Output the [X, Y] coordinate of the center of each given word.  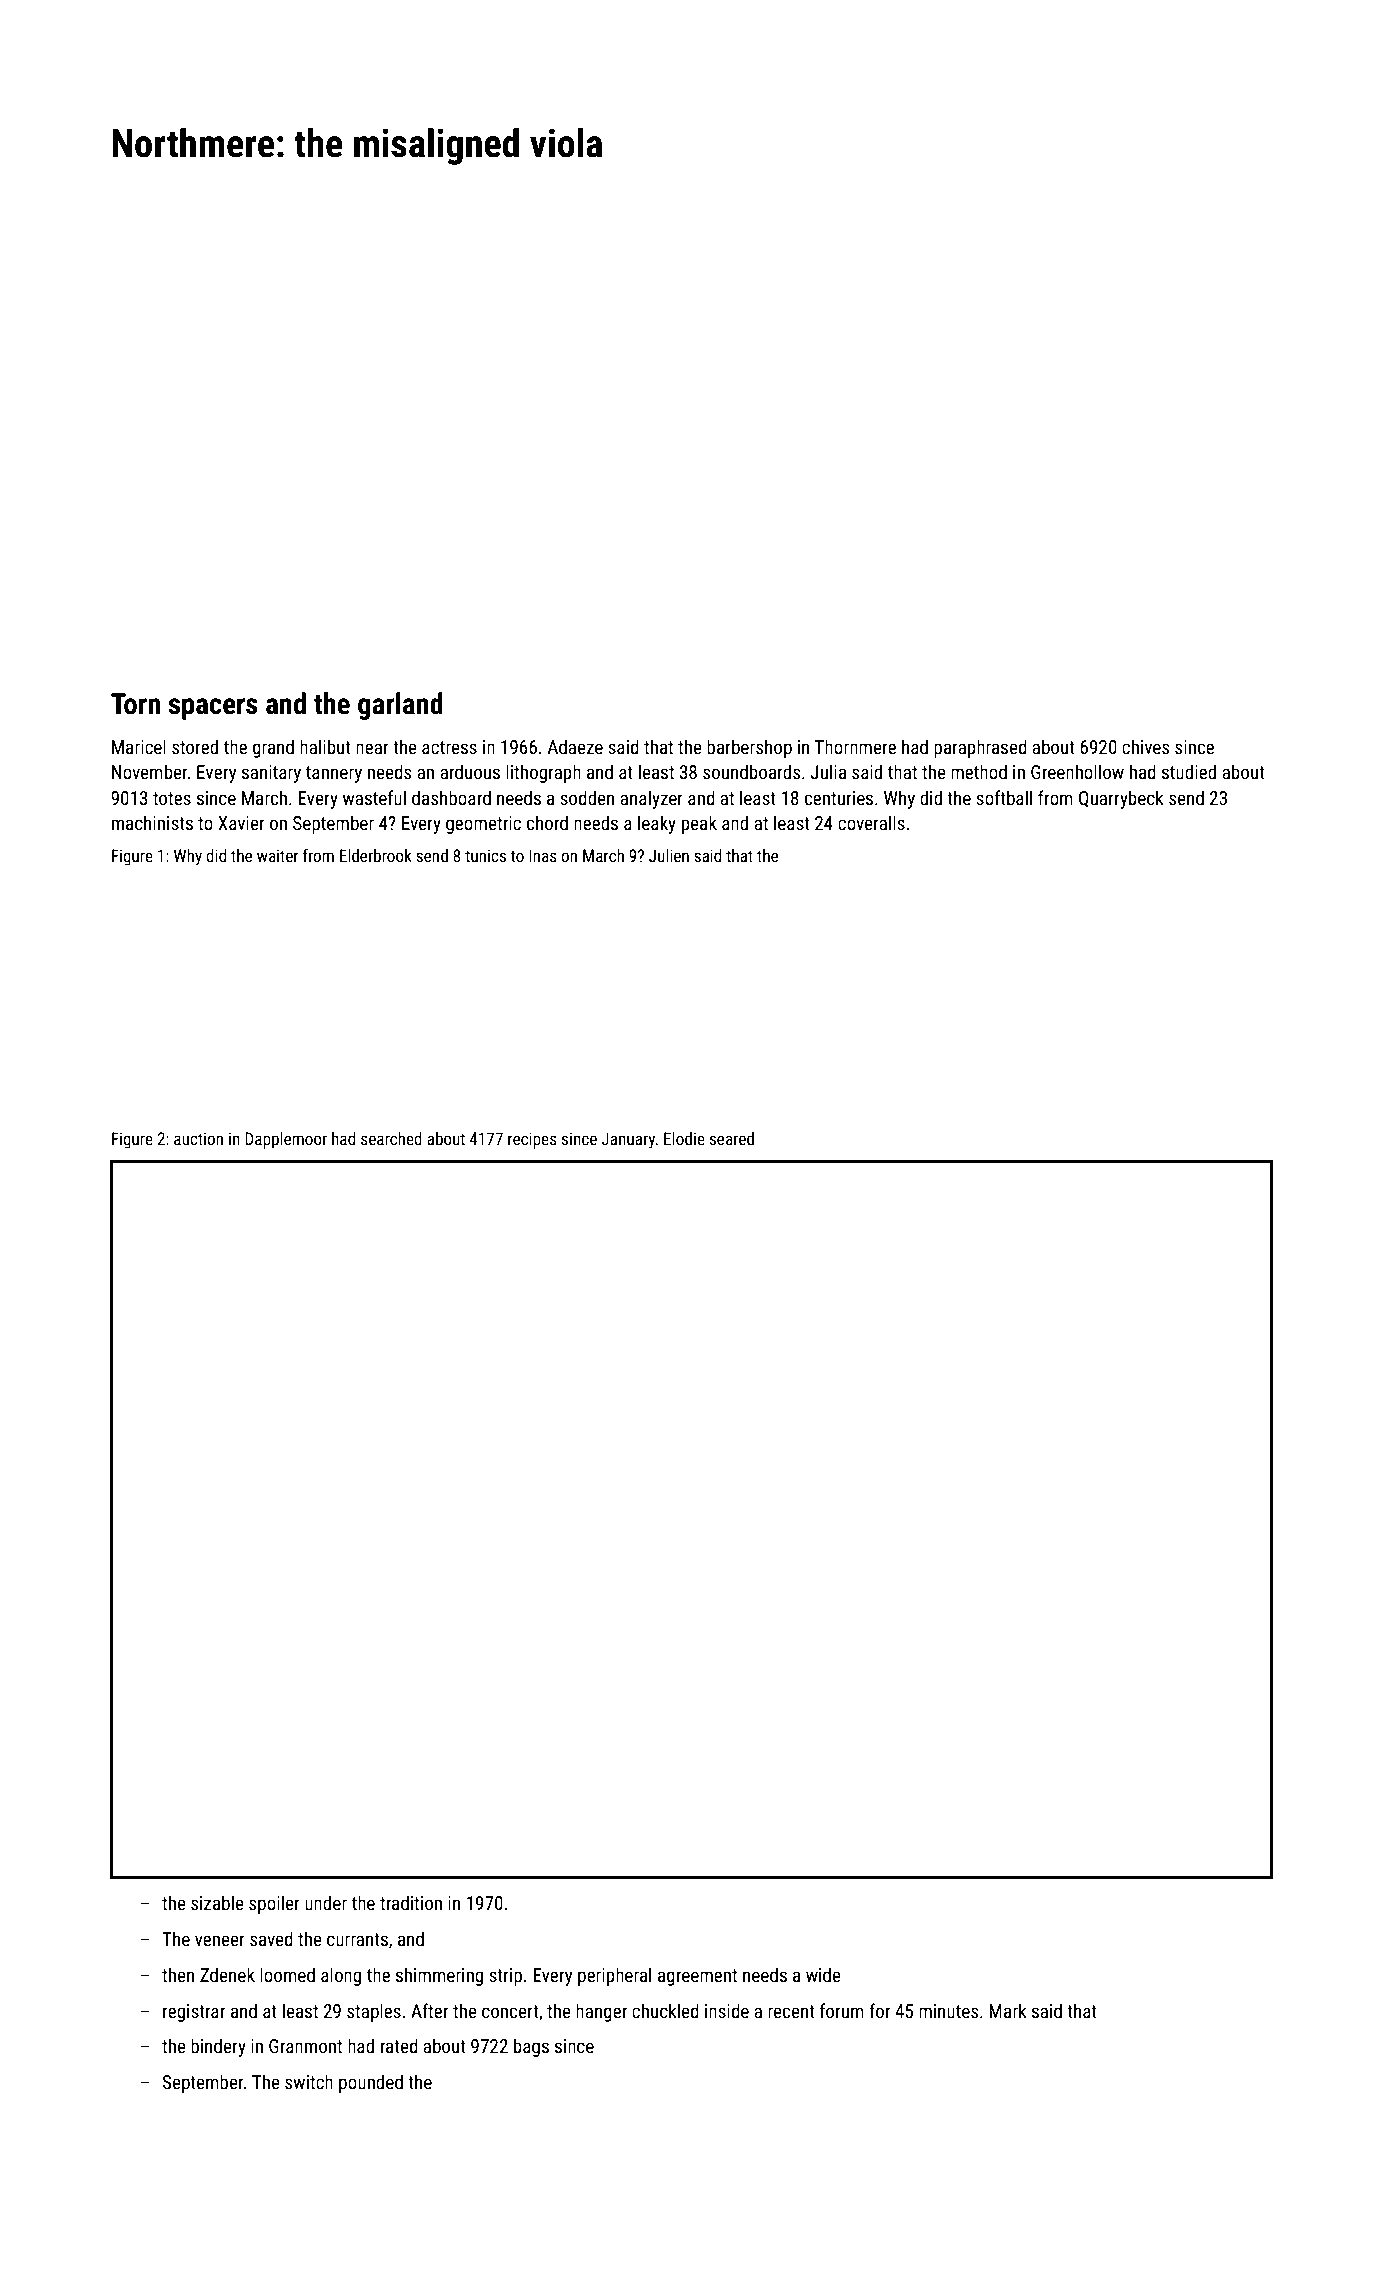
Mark [1008, 2010]
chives [1145, 746]
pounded [371, 2083]
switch [309, 2081]
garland [400, 706]
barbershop [749, 748]
